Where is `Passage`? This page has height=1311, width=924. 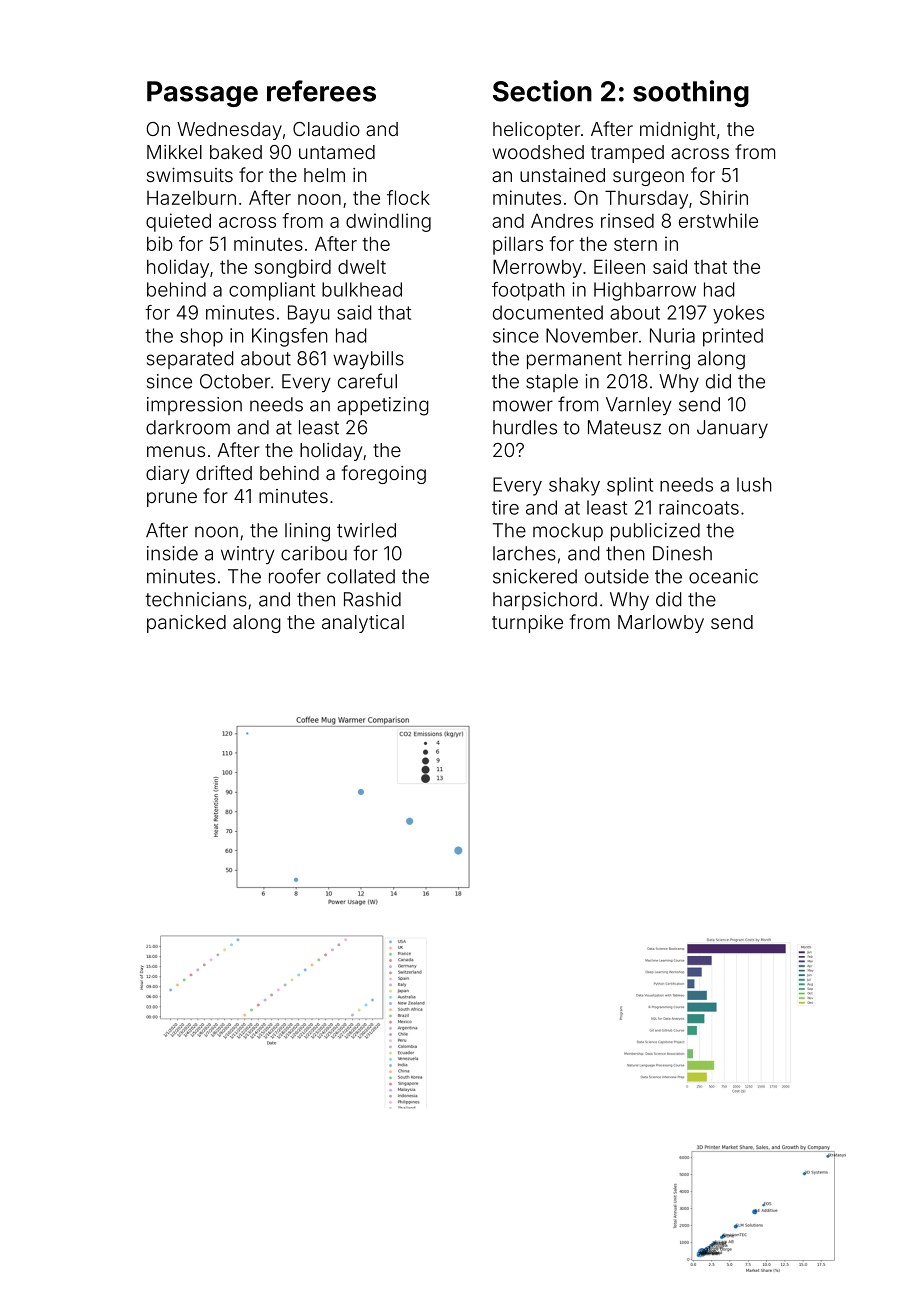 Passage is located at coordinates (202, 94).
